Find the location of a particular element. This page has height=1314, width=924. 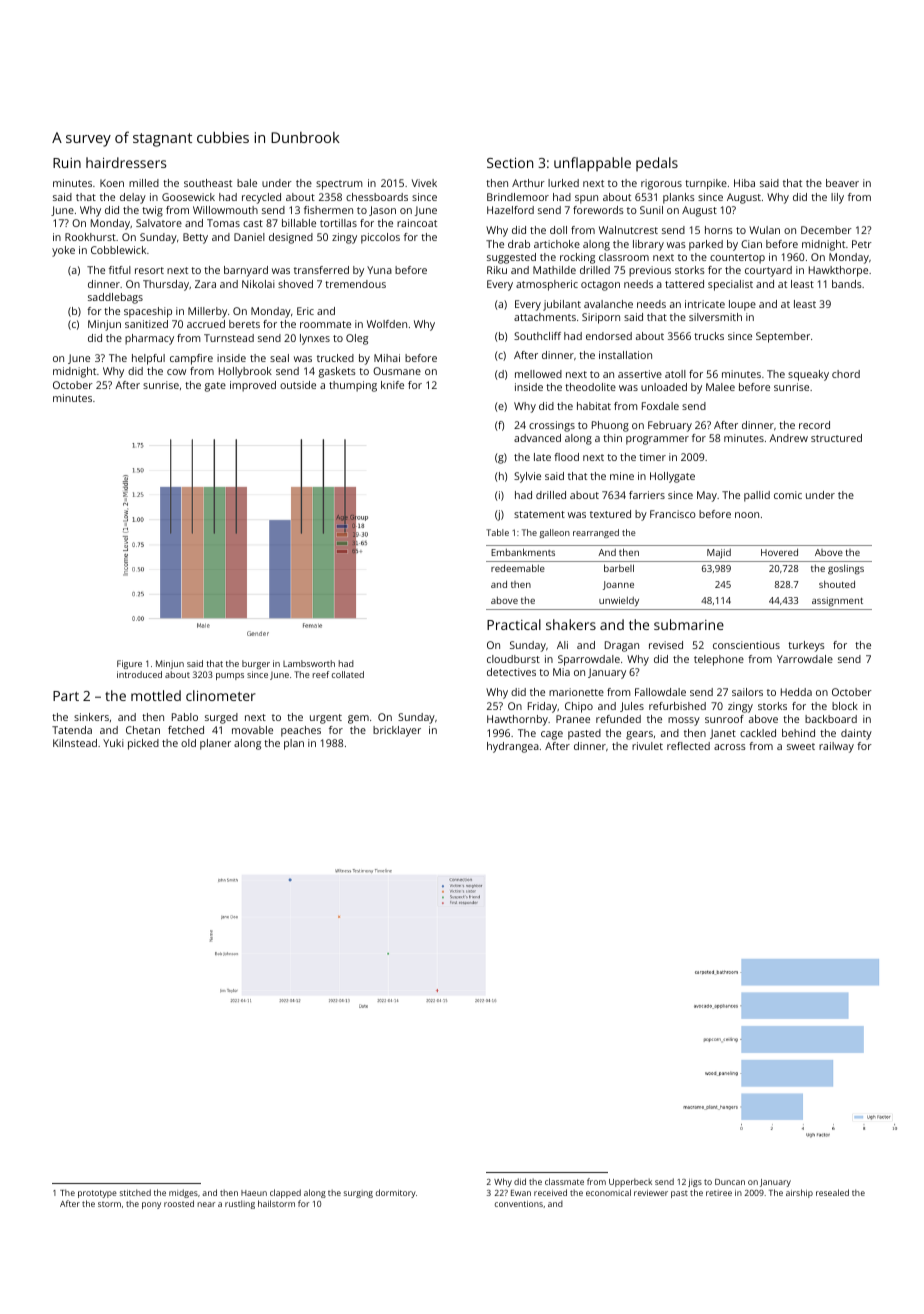

sweet is located at coordinates (801, 746).
